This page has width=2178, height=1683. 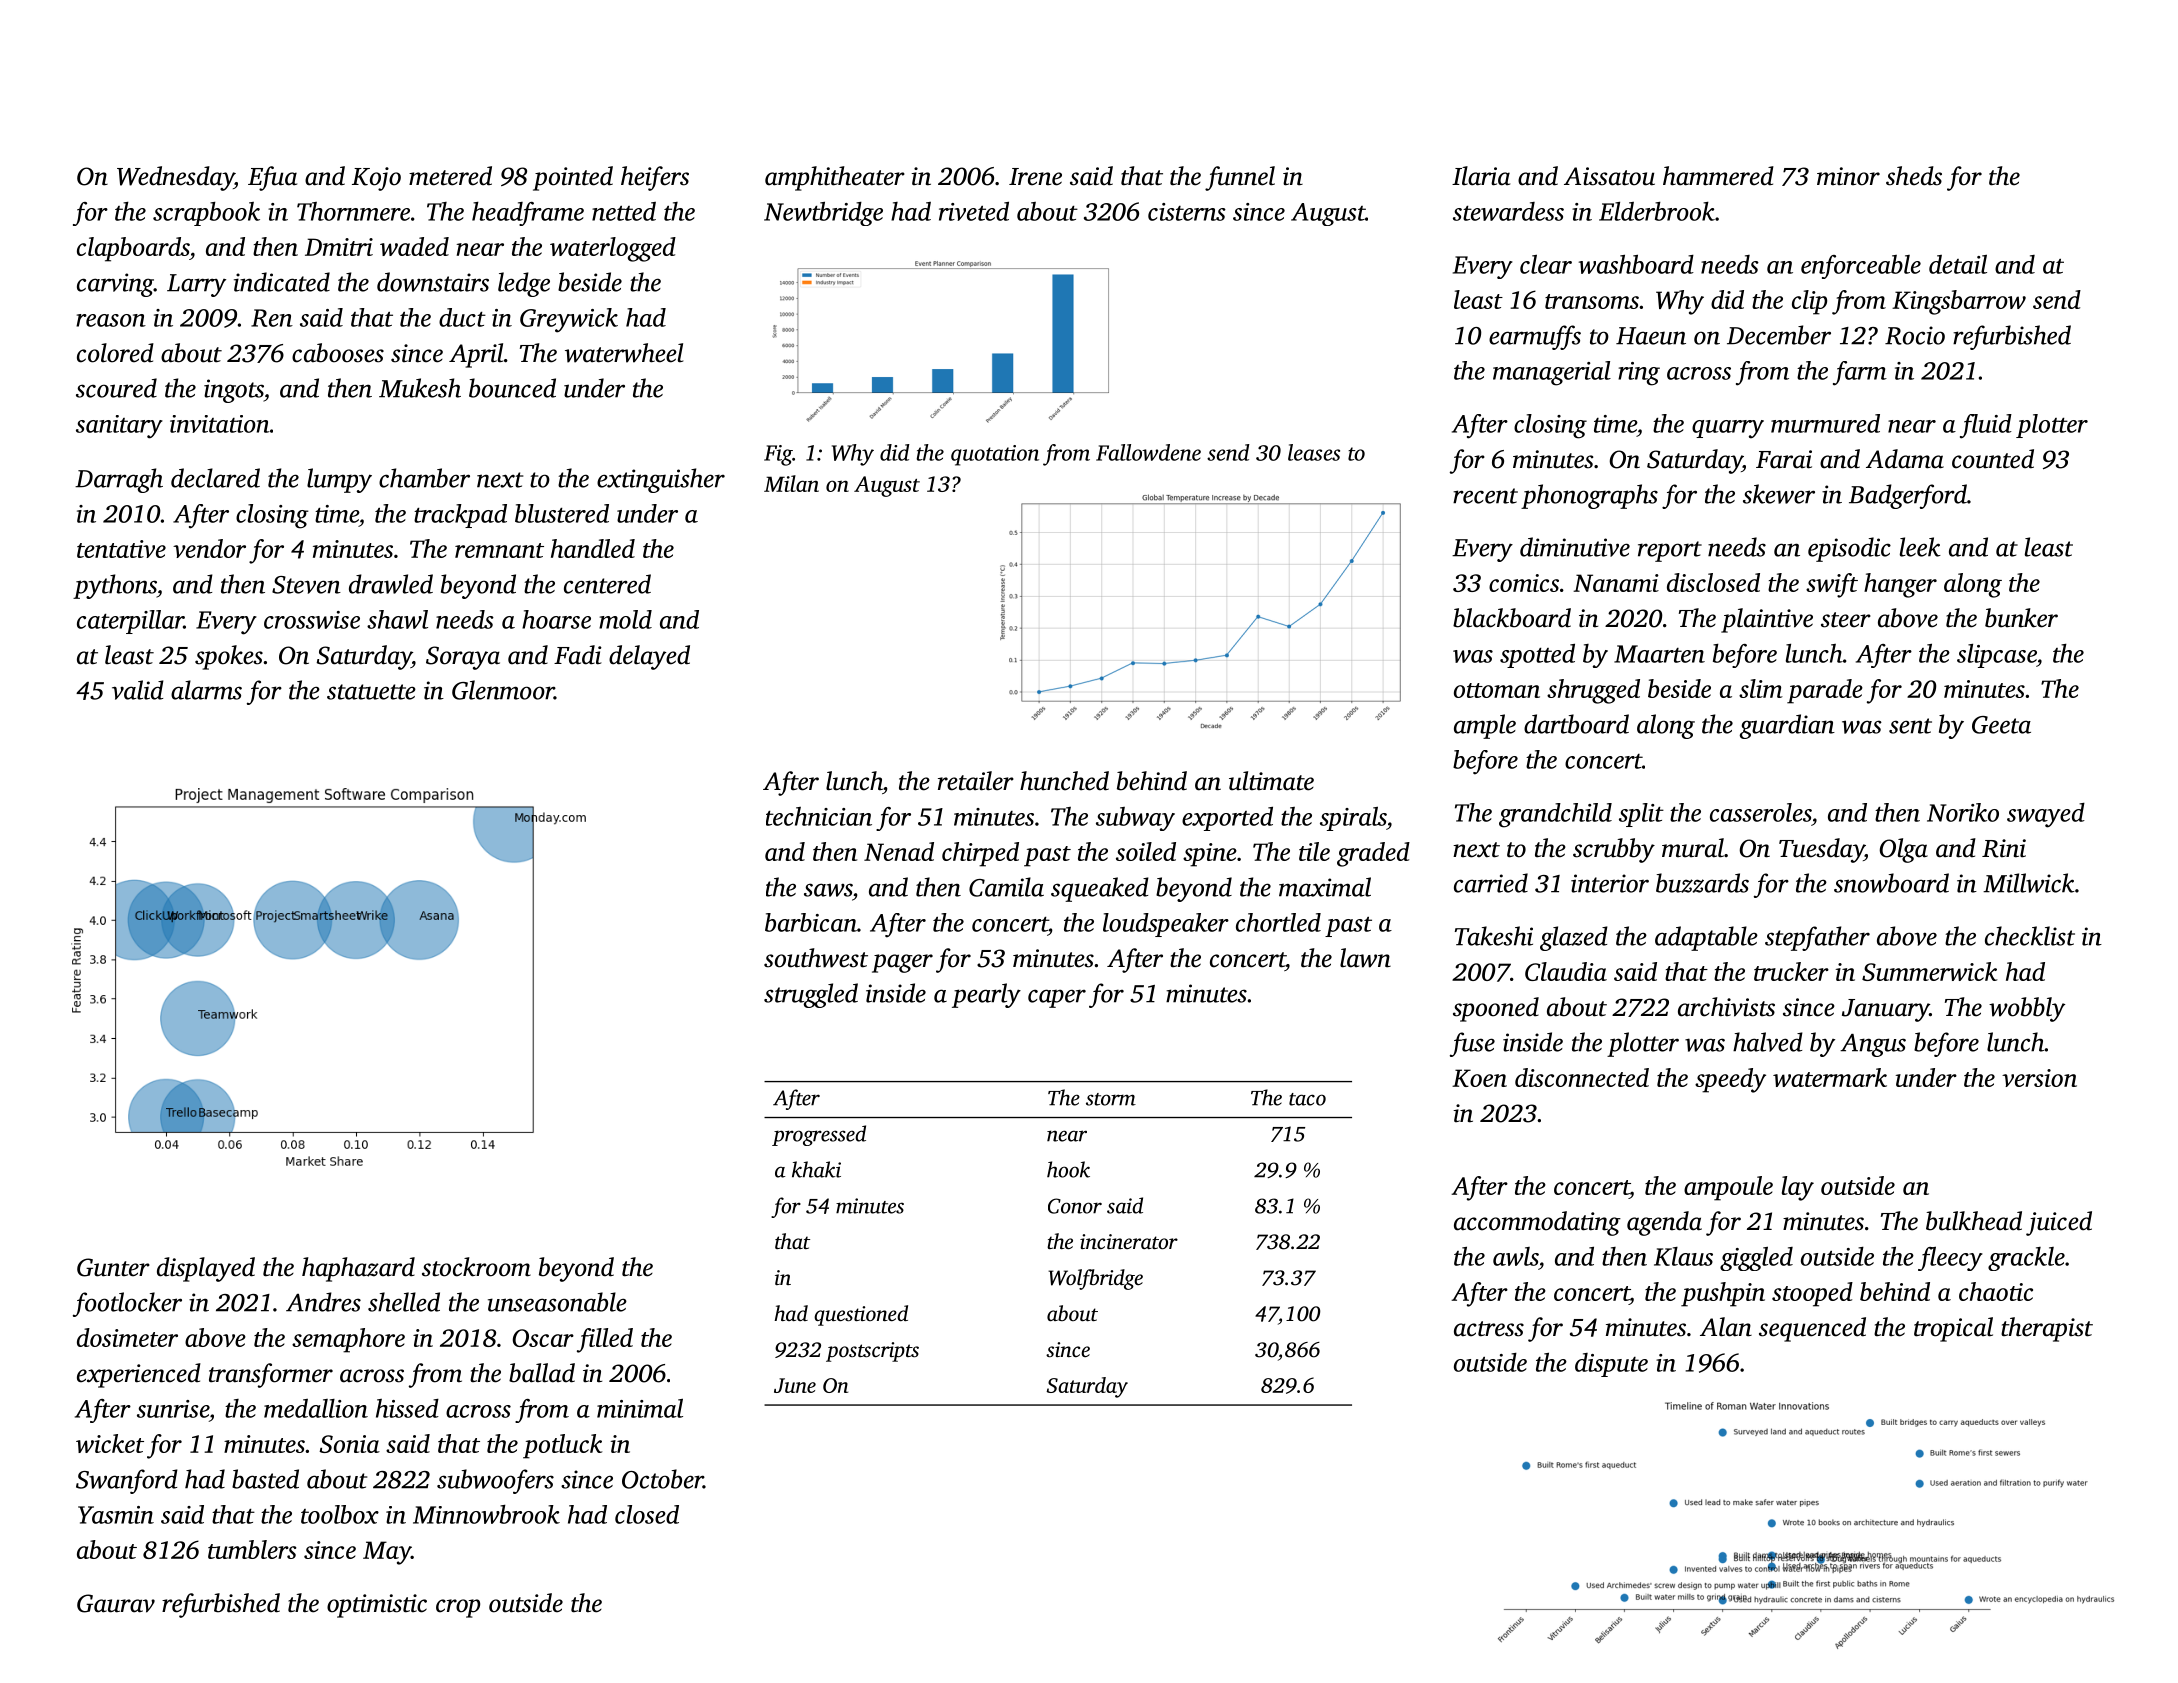 What do you see at coordinates (1611, 1365) in the page?
I see `dispute` at bounding box center [1611, 1365].
